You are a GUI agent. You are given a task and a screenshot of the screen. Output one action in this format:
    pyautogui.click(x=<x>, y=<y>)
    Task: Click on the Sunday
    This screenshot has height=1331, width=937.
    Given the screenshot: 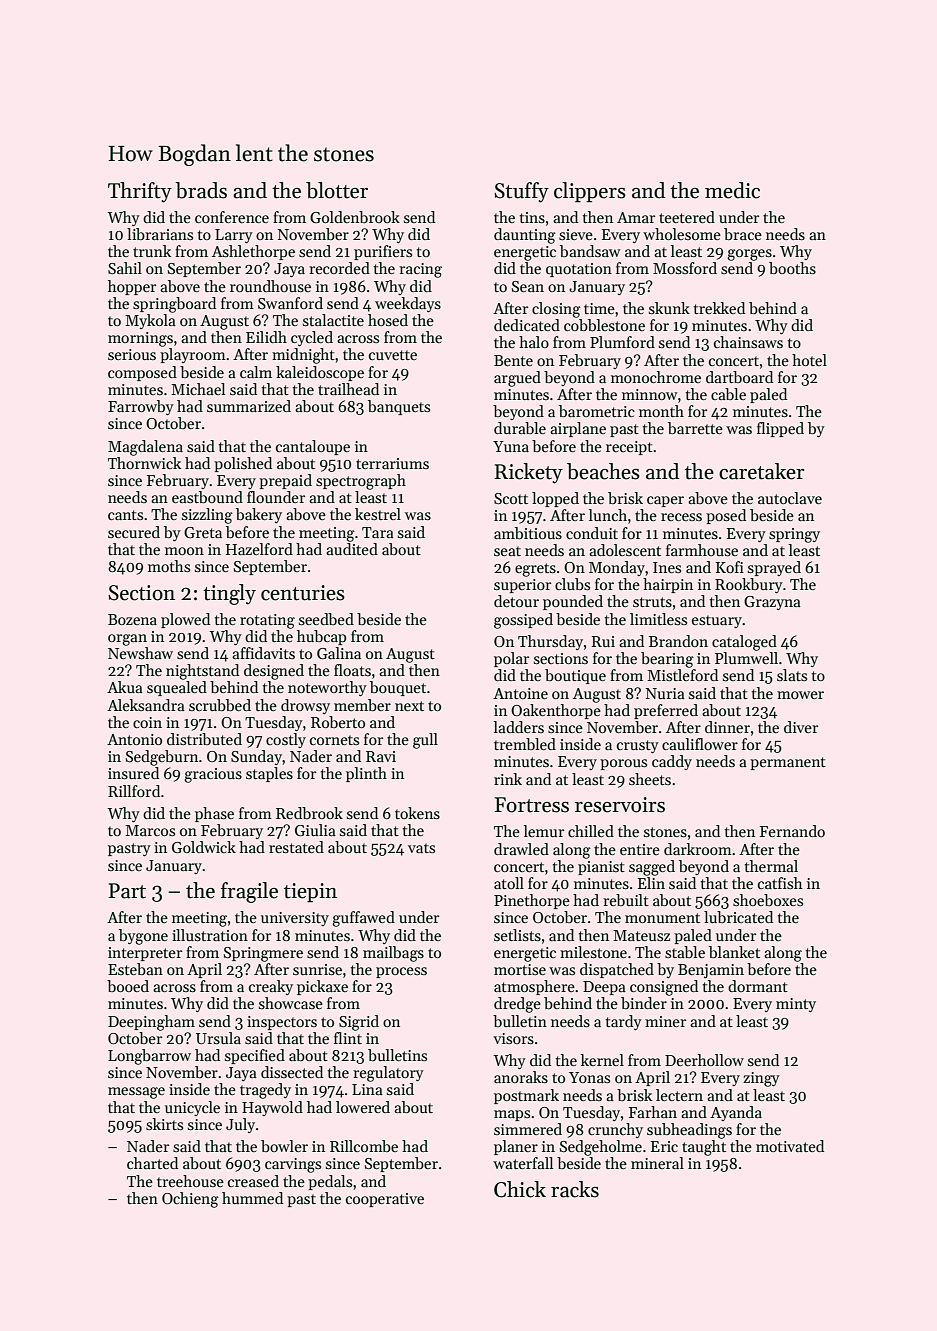 What is the action you would take?
    pyautogui.click(x=257, y=757)
